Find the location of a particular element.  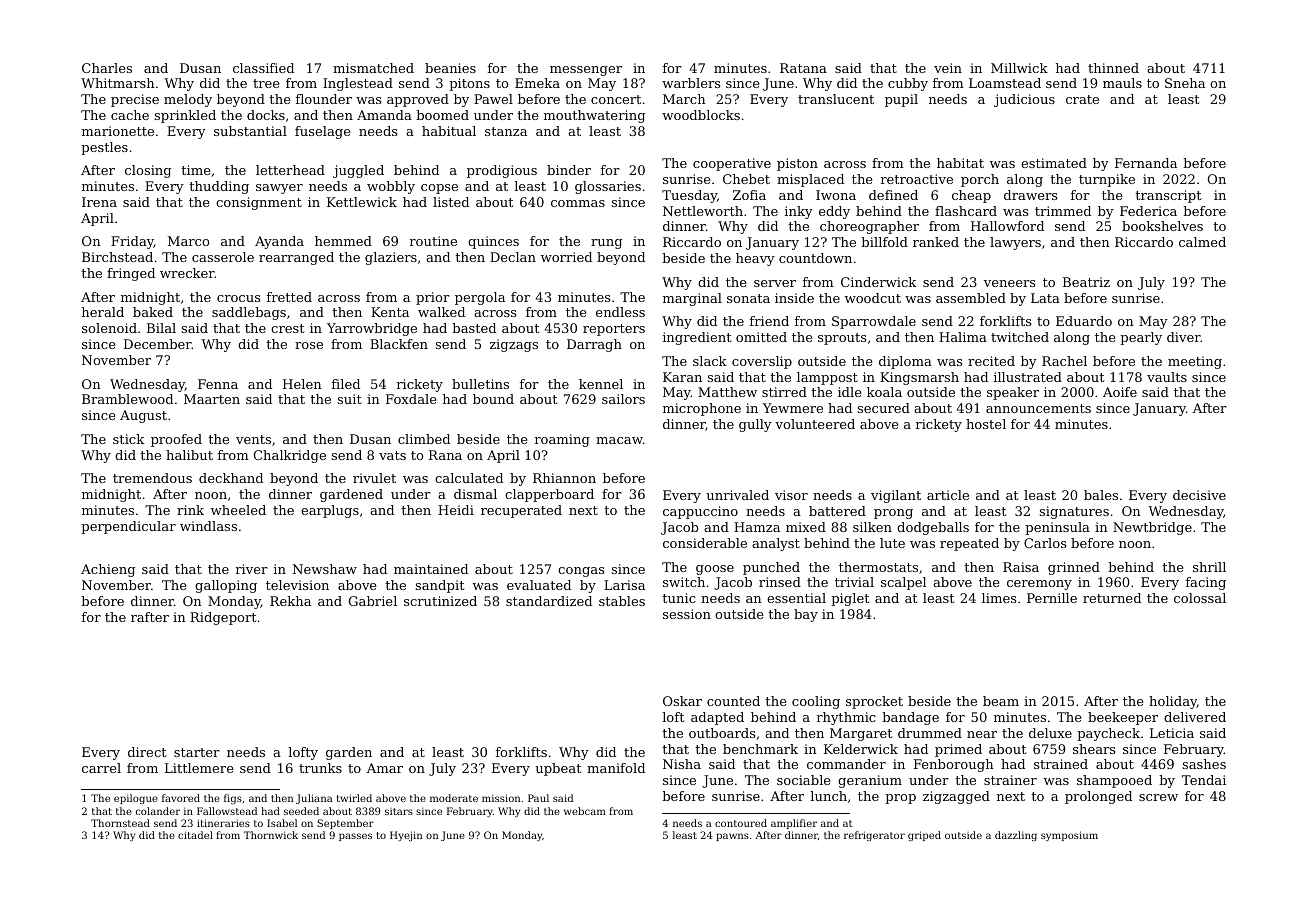

Ratana is located at coordinates (803, 68).
